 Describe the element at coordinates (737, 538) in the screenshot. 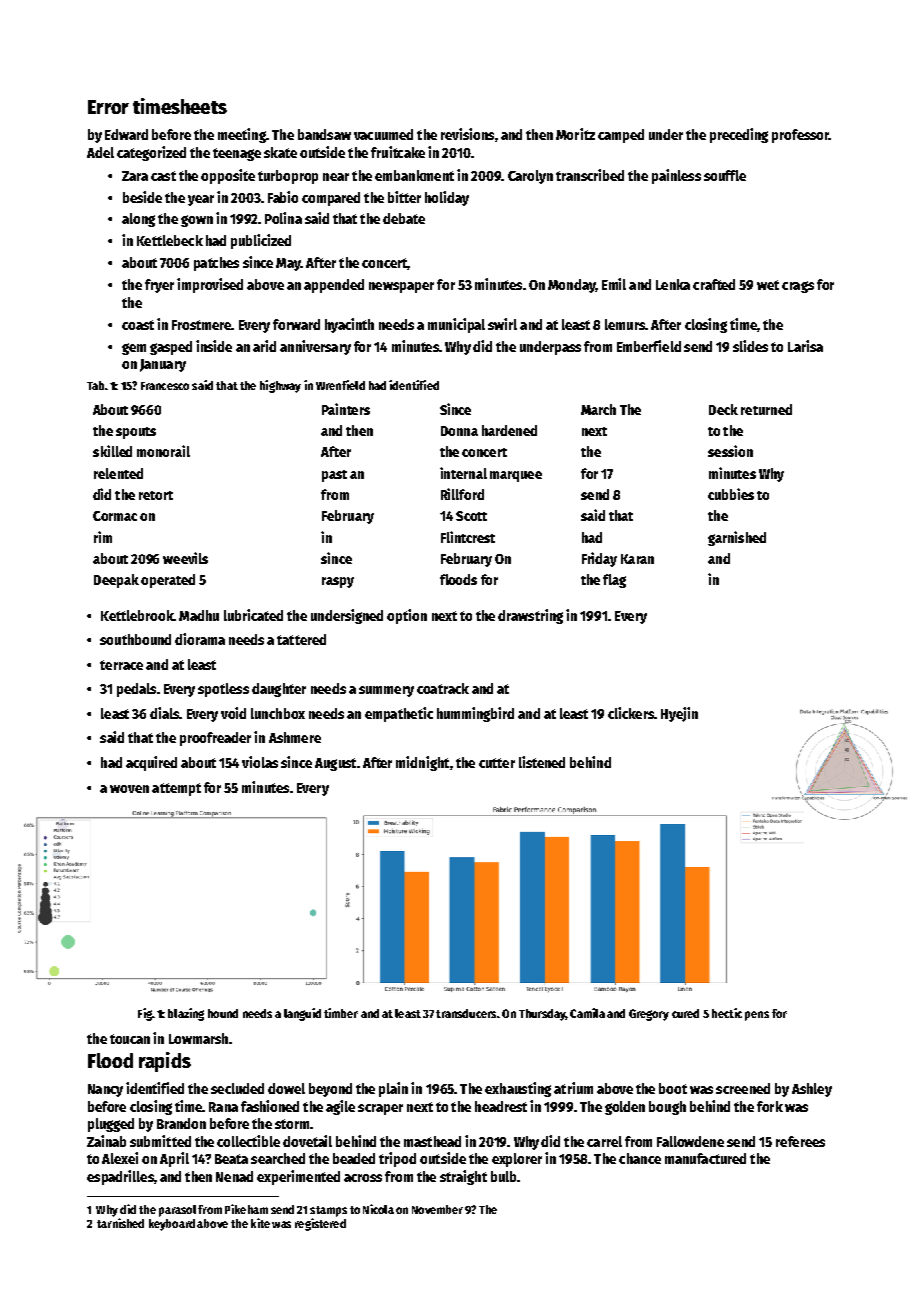

I see `garnished` at that location.
